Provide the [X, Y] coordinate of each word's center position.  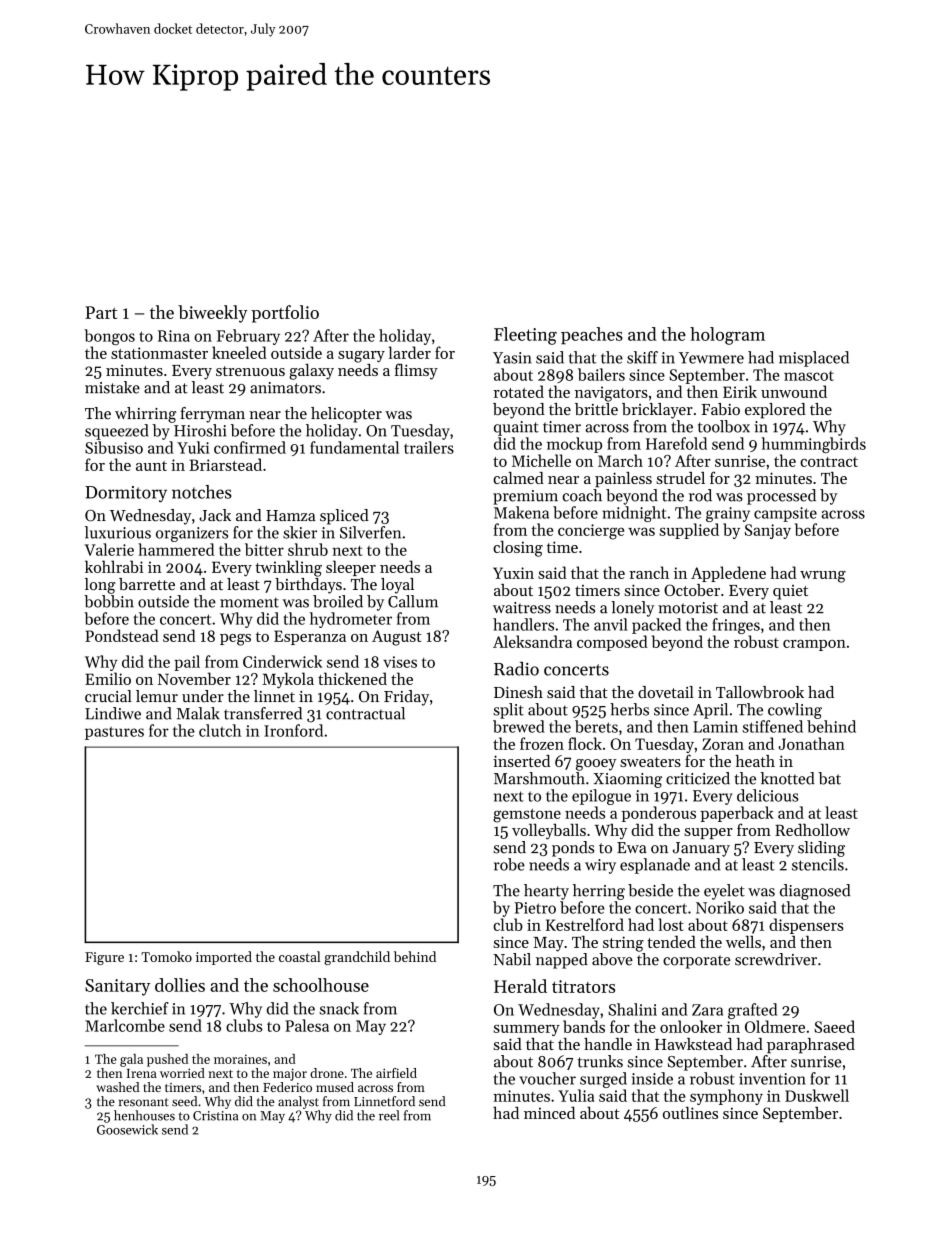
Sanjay [768, 531]
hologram [727, 336]
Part [101, 312]
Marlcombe [125, 1025]
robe [509, 864]
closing [518, 548]
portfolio [285, 314]
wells [743, 942]
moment [249, 602]
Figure [104, 958]
